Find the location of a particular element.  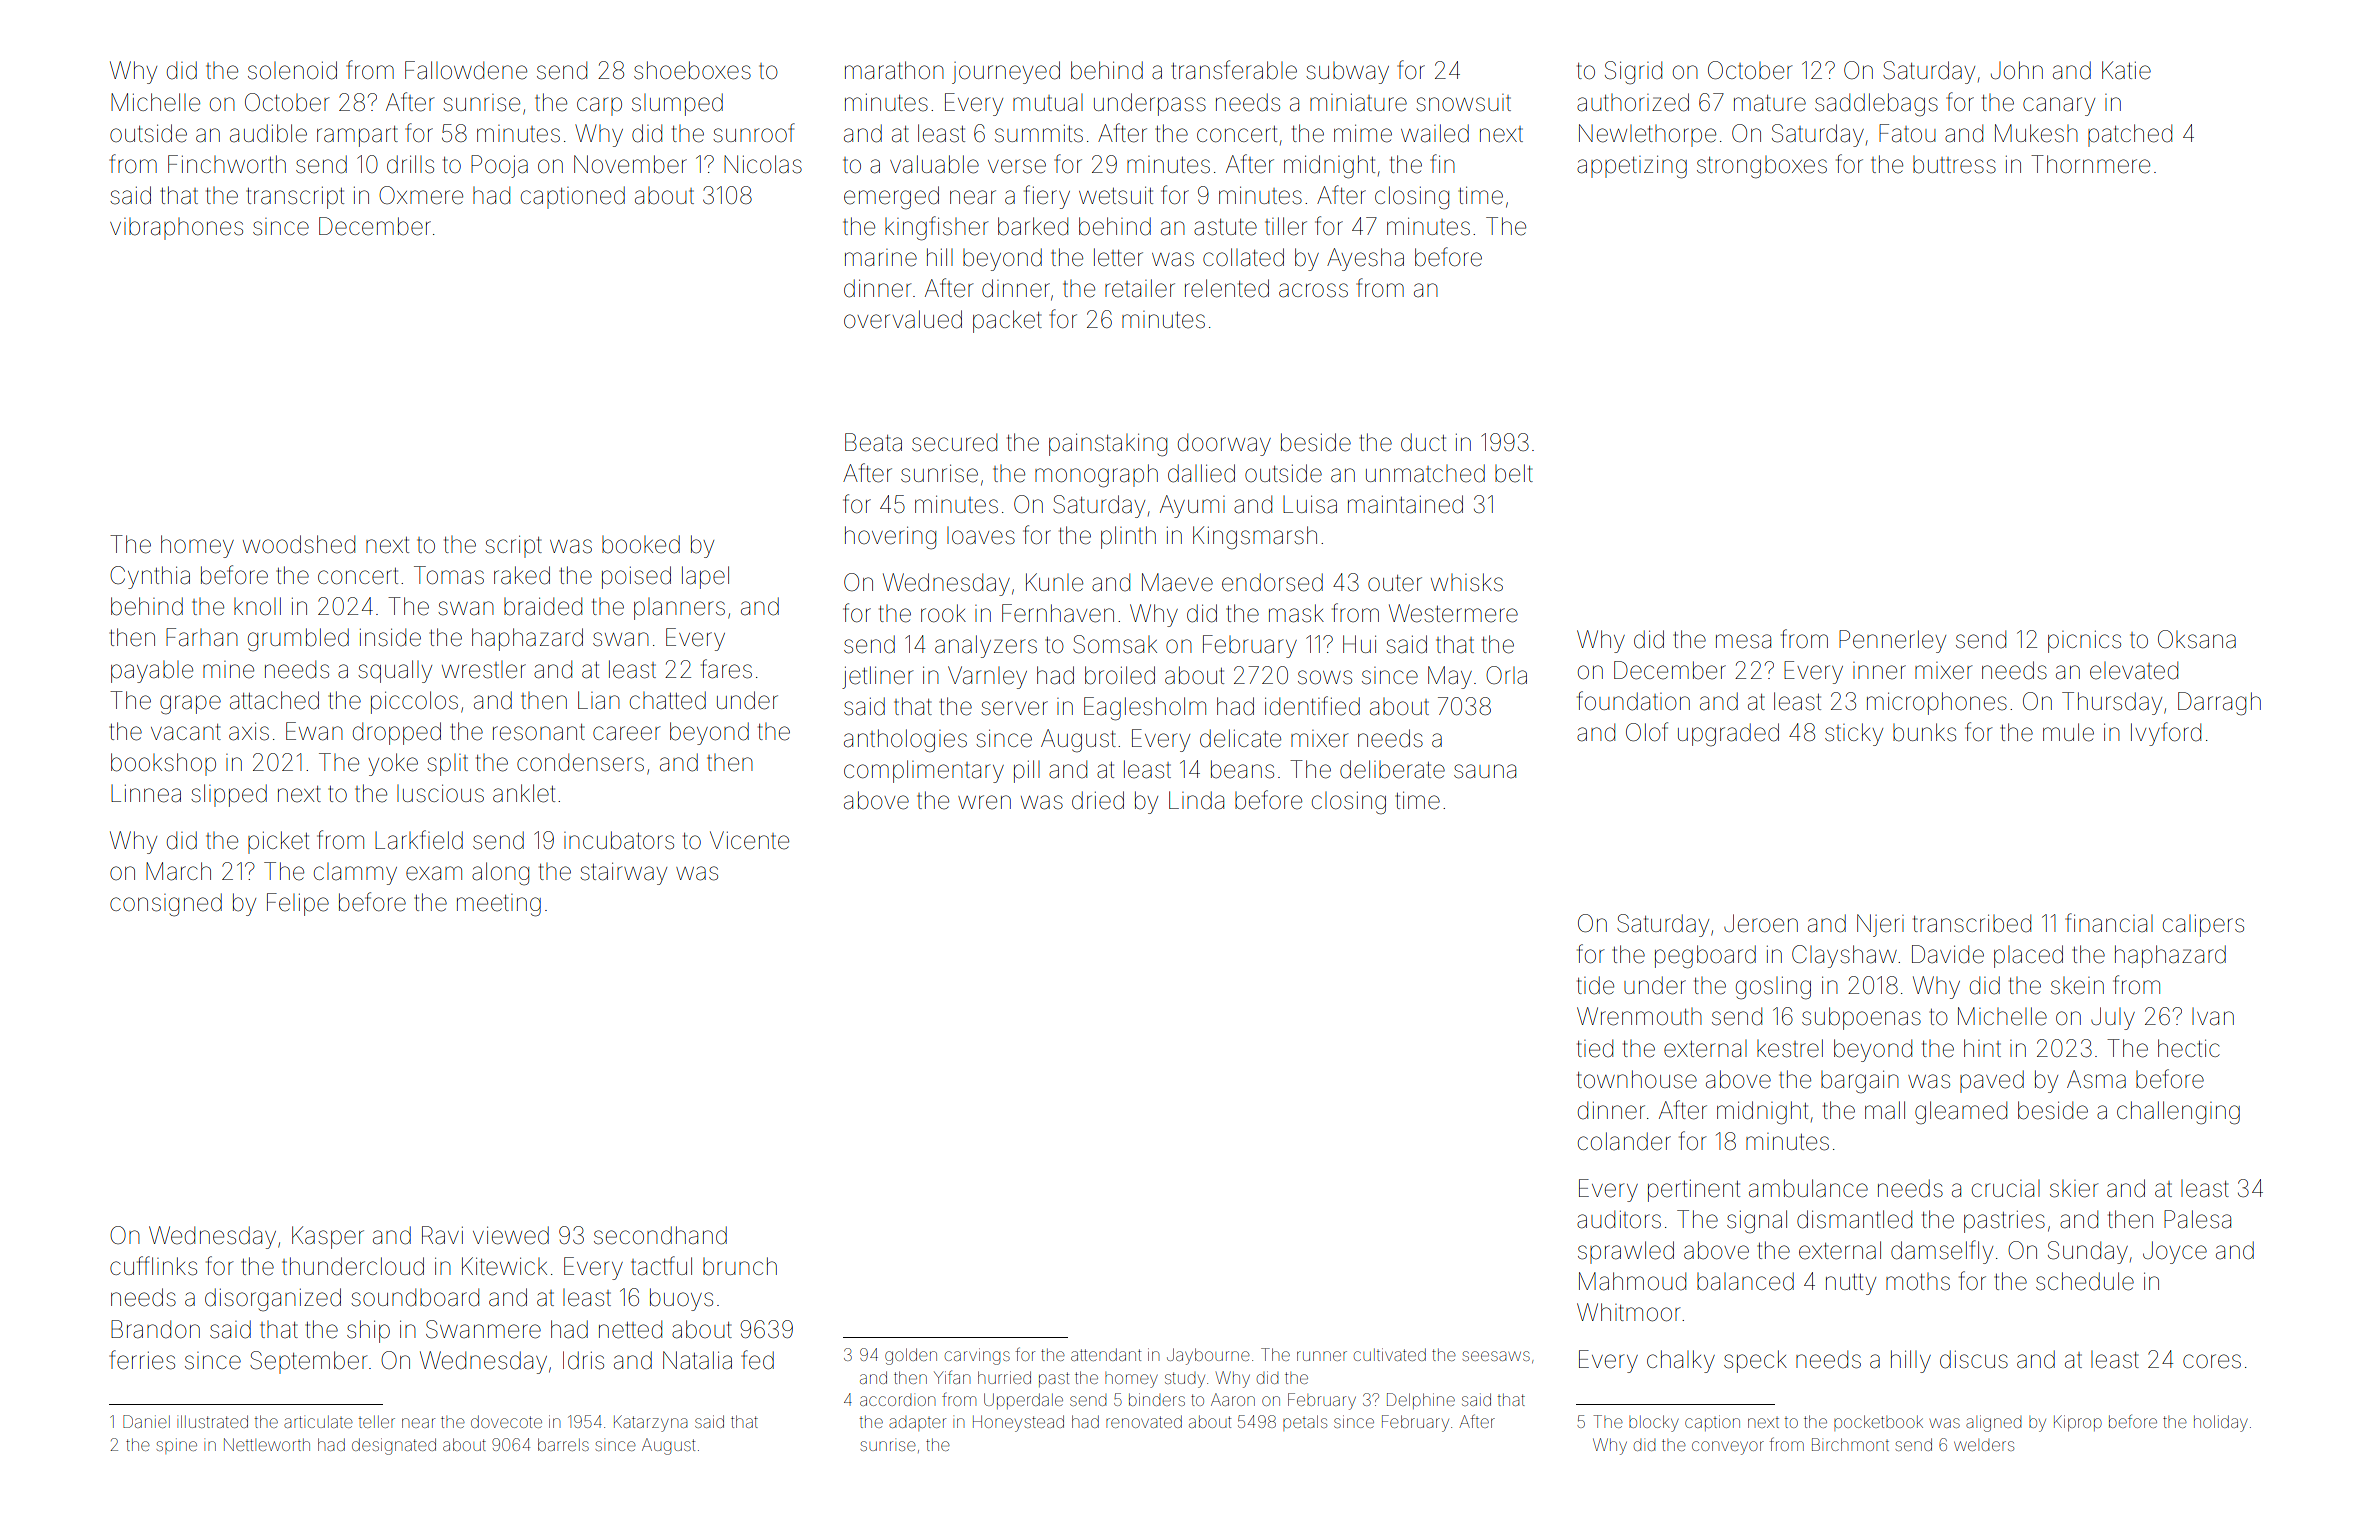

marathon is located at coordinates (894, 70).
